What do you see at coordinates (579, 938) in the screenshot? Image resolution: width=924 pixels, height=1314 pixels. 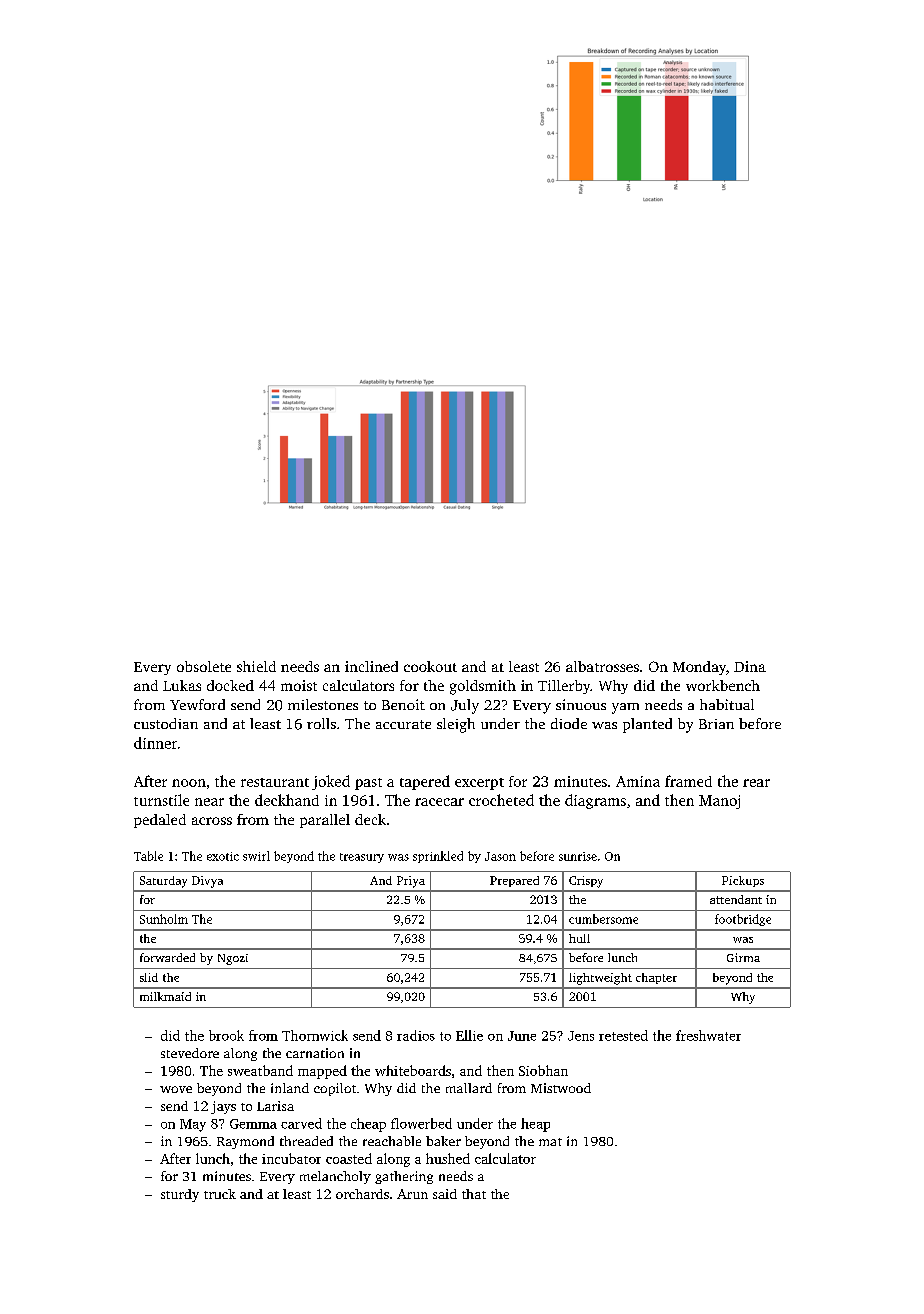 I see `hull` at bounding box center [579, 938].
